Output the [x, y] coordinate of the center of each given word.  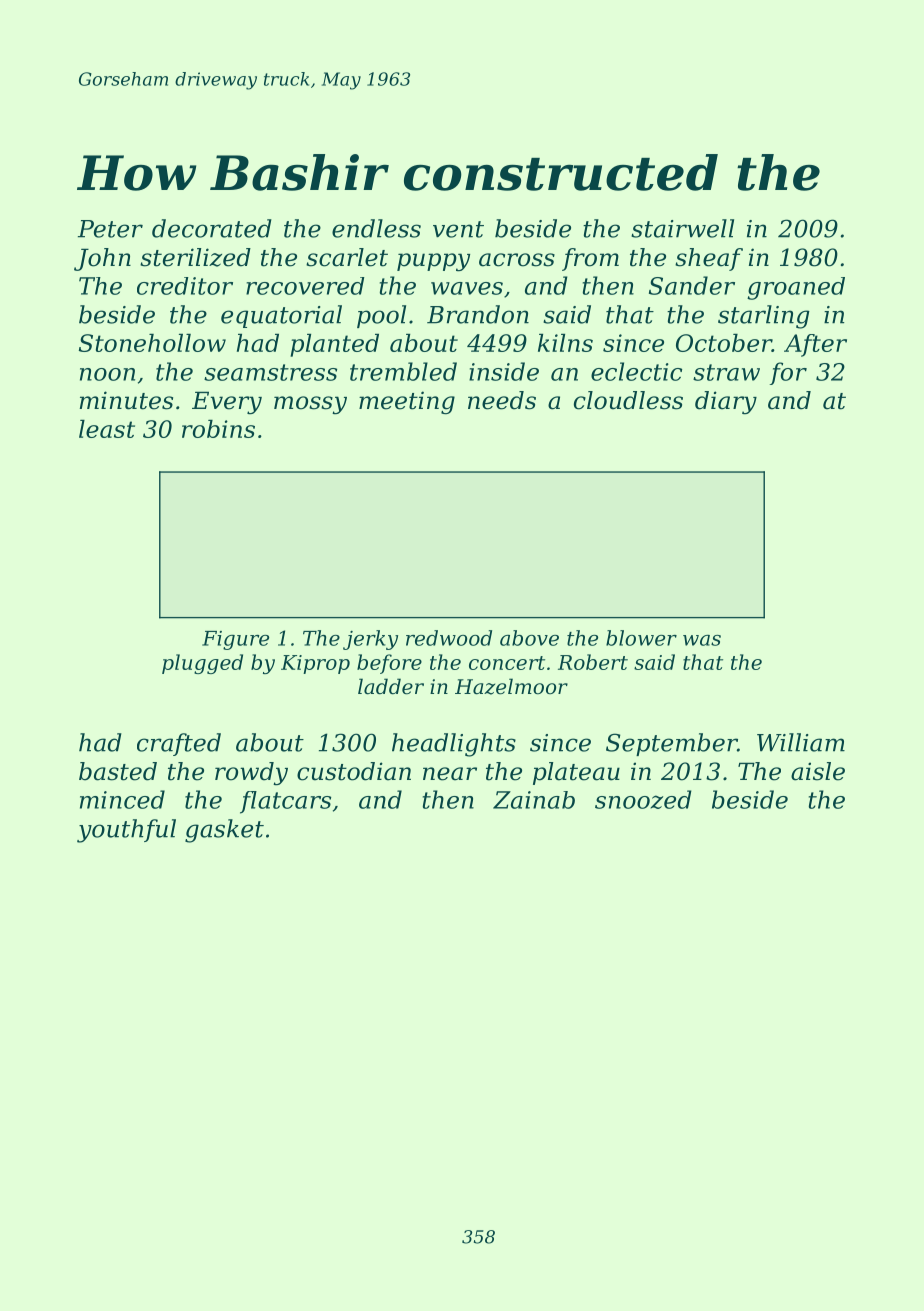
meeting [407, 402]
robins [218, 429]
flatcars [285, 802]
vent [458, 229]
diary [726, 403]
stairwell [682, 228]
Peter [110, 229]
